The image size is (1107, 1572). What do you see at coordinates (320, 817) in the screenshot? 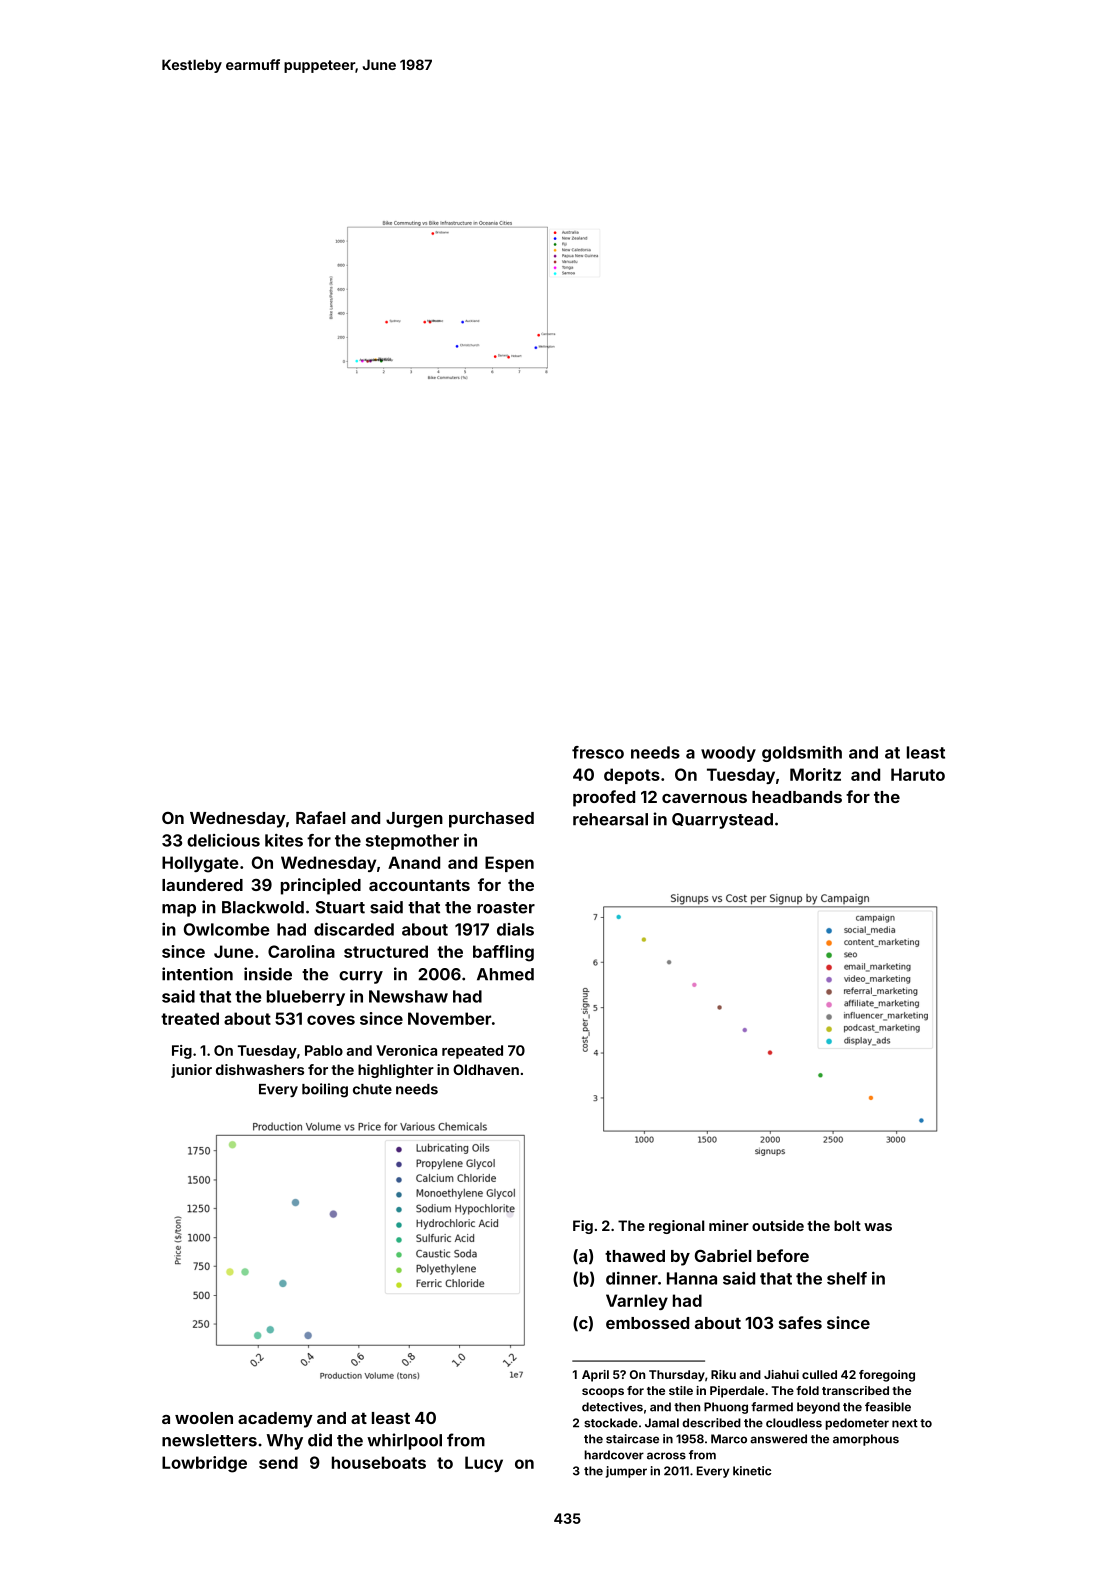
I see `Rafael` at bounding box center [320, 817].
